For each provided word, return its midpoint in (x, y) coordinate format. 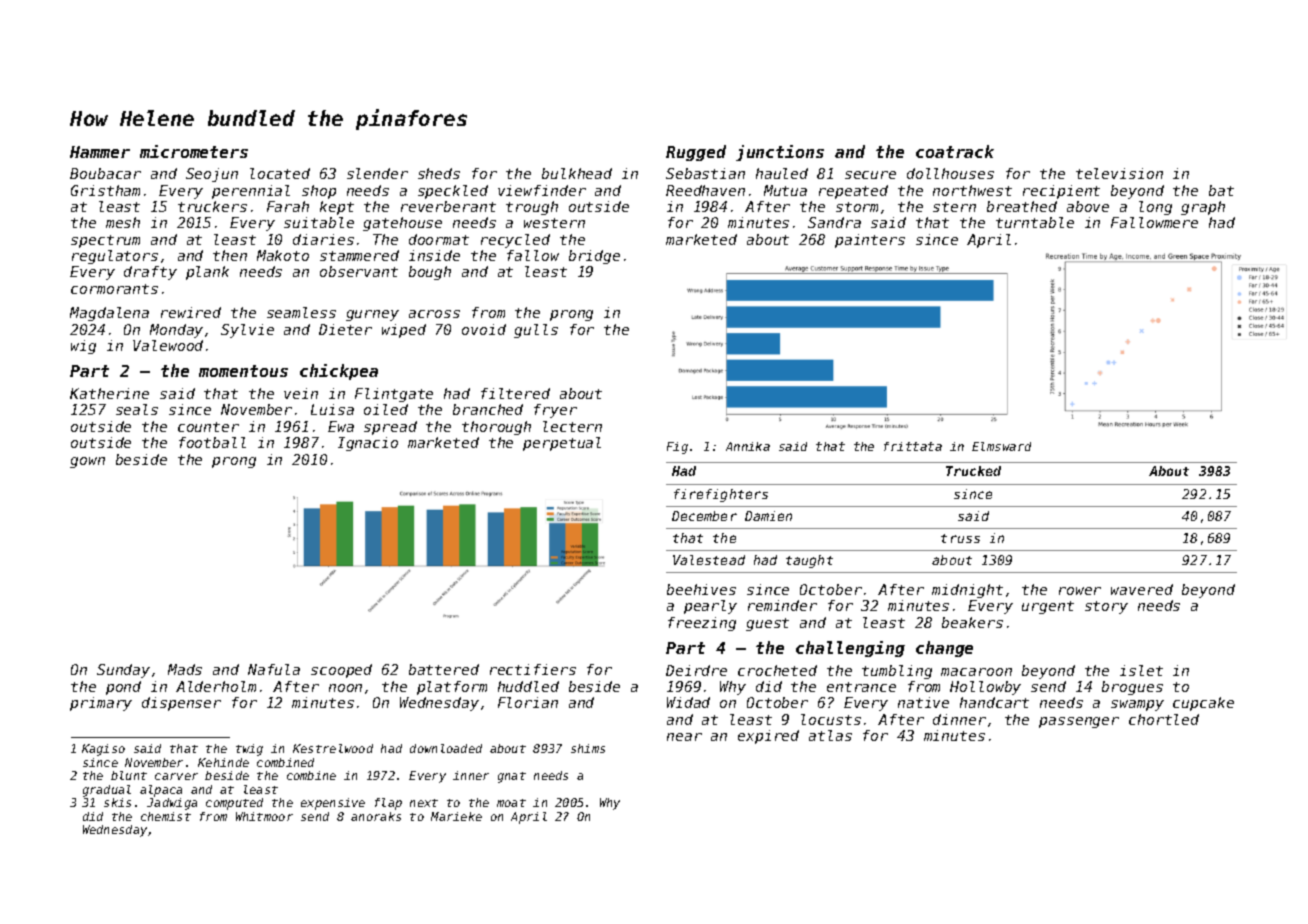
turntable (1035, 222)
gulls (536, 331)
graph (1203, 208)
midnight (967, 591)
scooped (341, 671)
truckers (212, 206)
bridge (594, 257)
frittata (913, 446)
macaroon (976, 672)
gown (87, 462)
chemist (166, 816)
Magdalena (109, 314)
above (1088, 206)
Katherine (109, 393)
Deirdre (696, 670)
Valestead (709, 560)
